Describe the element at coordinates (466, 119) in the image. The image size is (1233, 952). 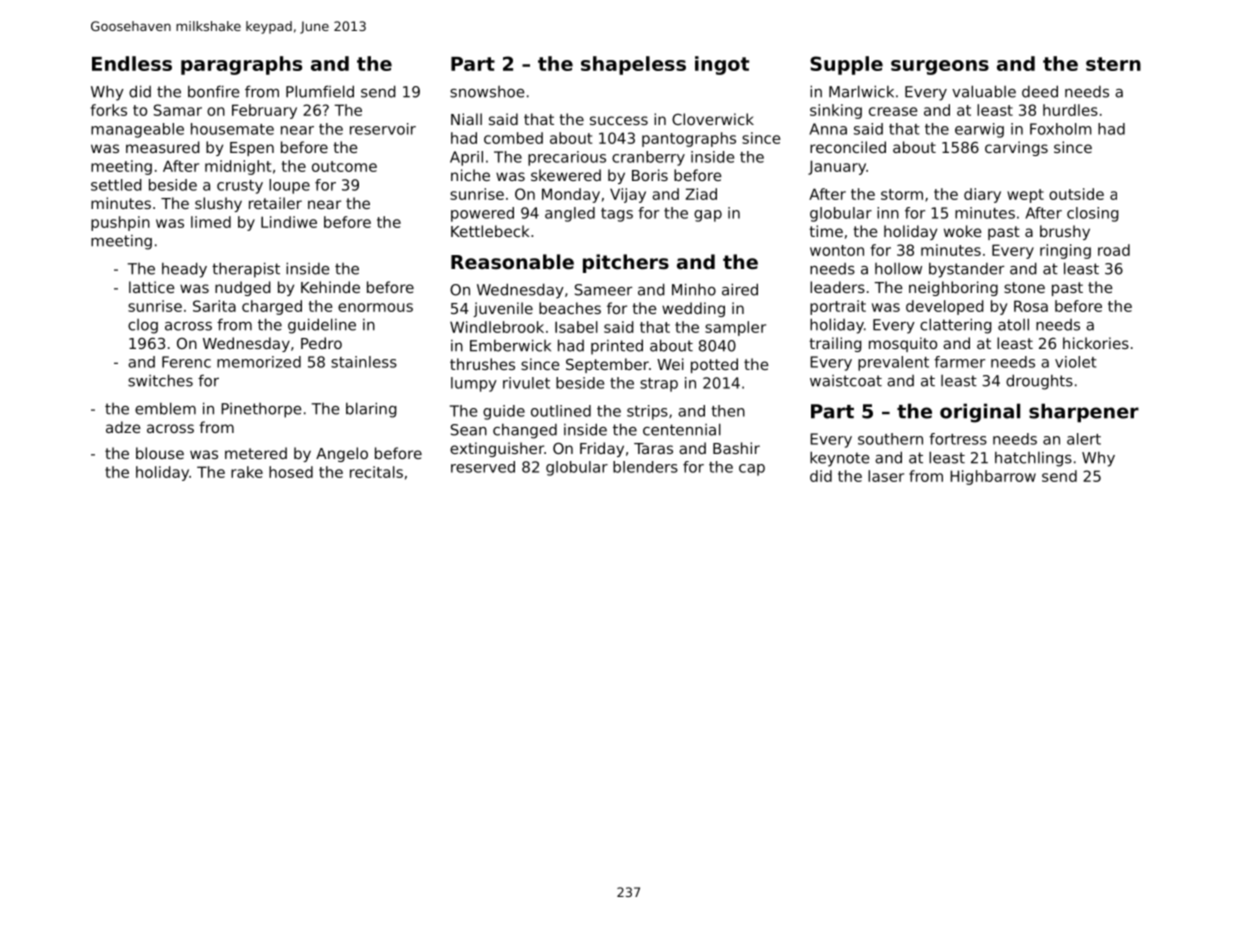
I see `Niall` at that location.
